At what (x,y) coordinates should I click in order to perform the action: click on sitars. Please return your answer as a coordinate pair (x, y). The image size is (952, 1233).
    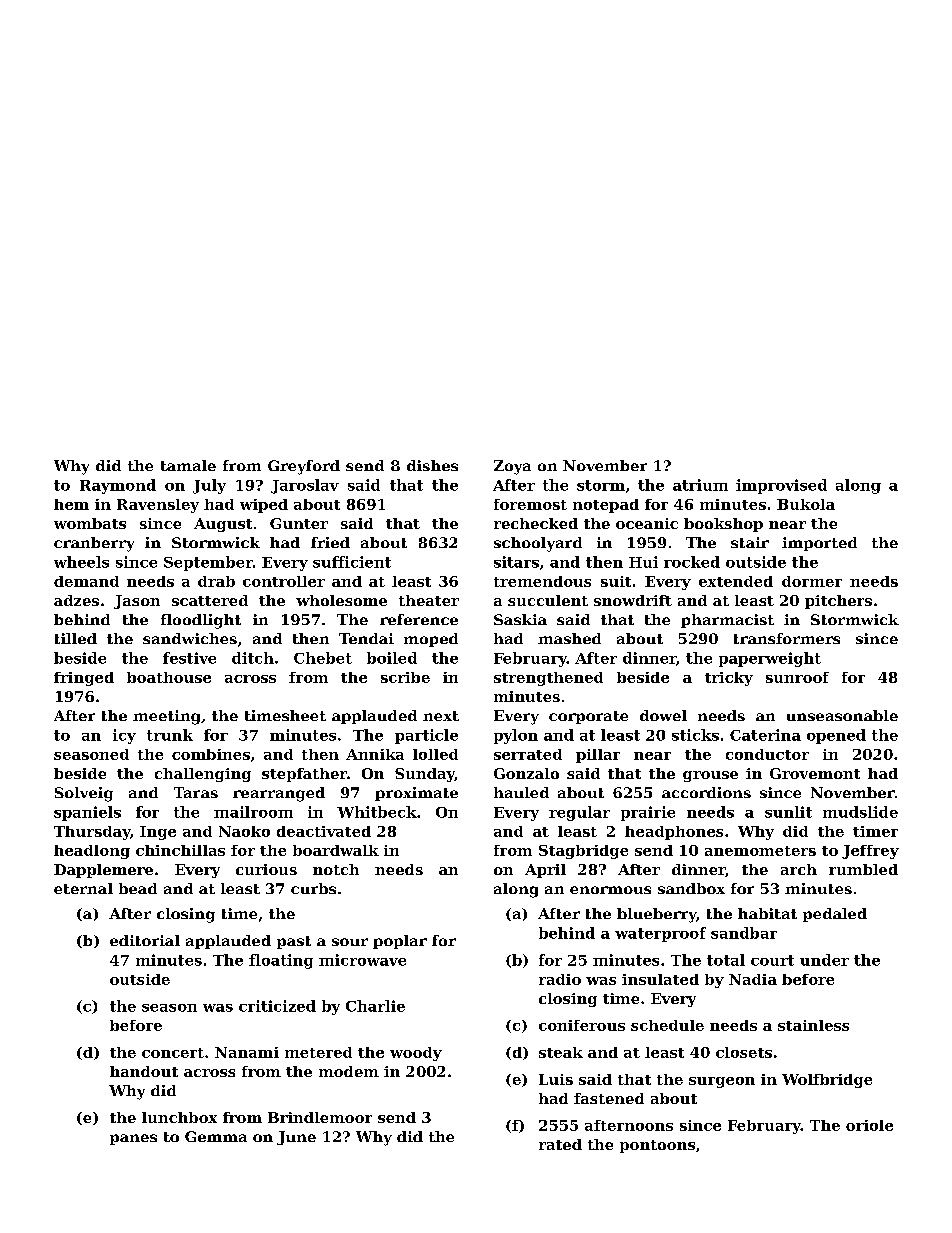
    Looking at the image, I should click on (516, 562).
